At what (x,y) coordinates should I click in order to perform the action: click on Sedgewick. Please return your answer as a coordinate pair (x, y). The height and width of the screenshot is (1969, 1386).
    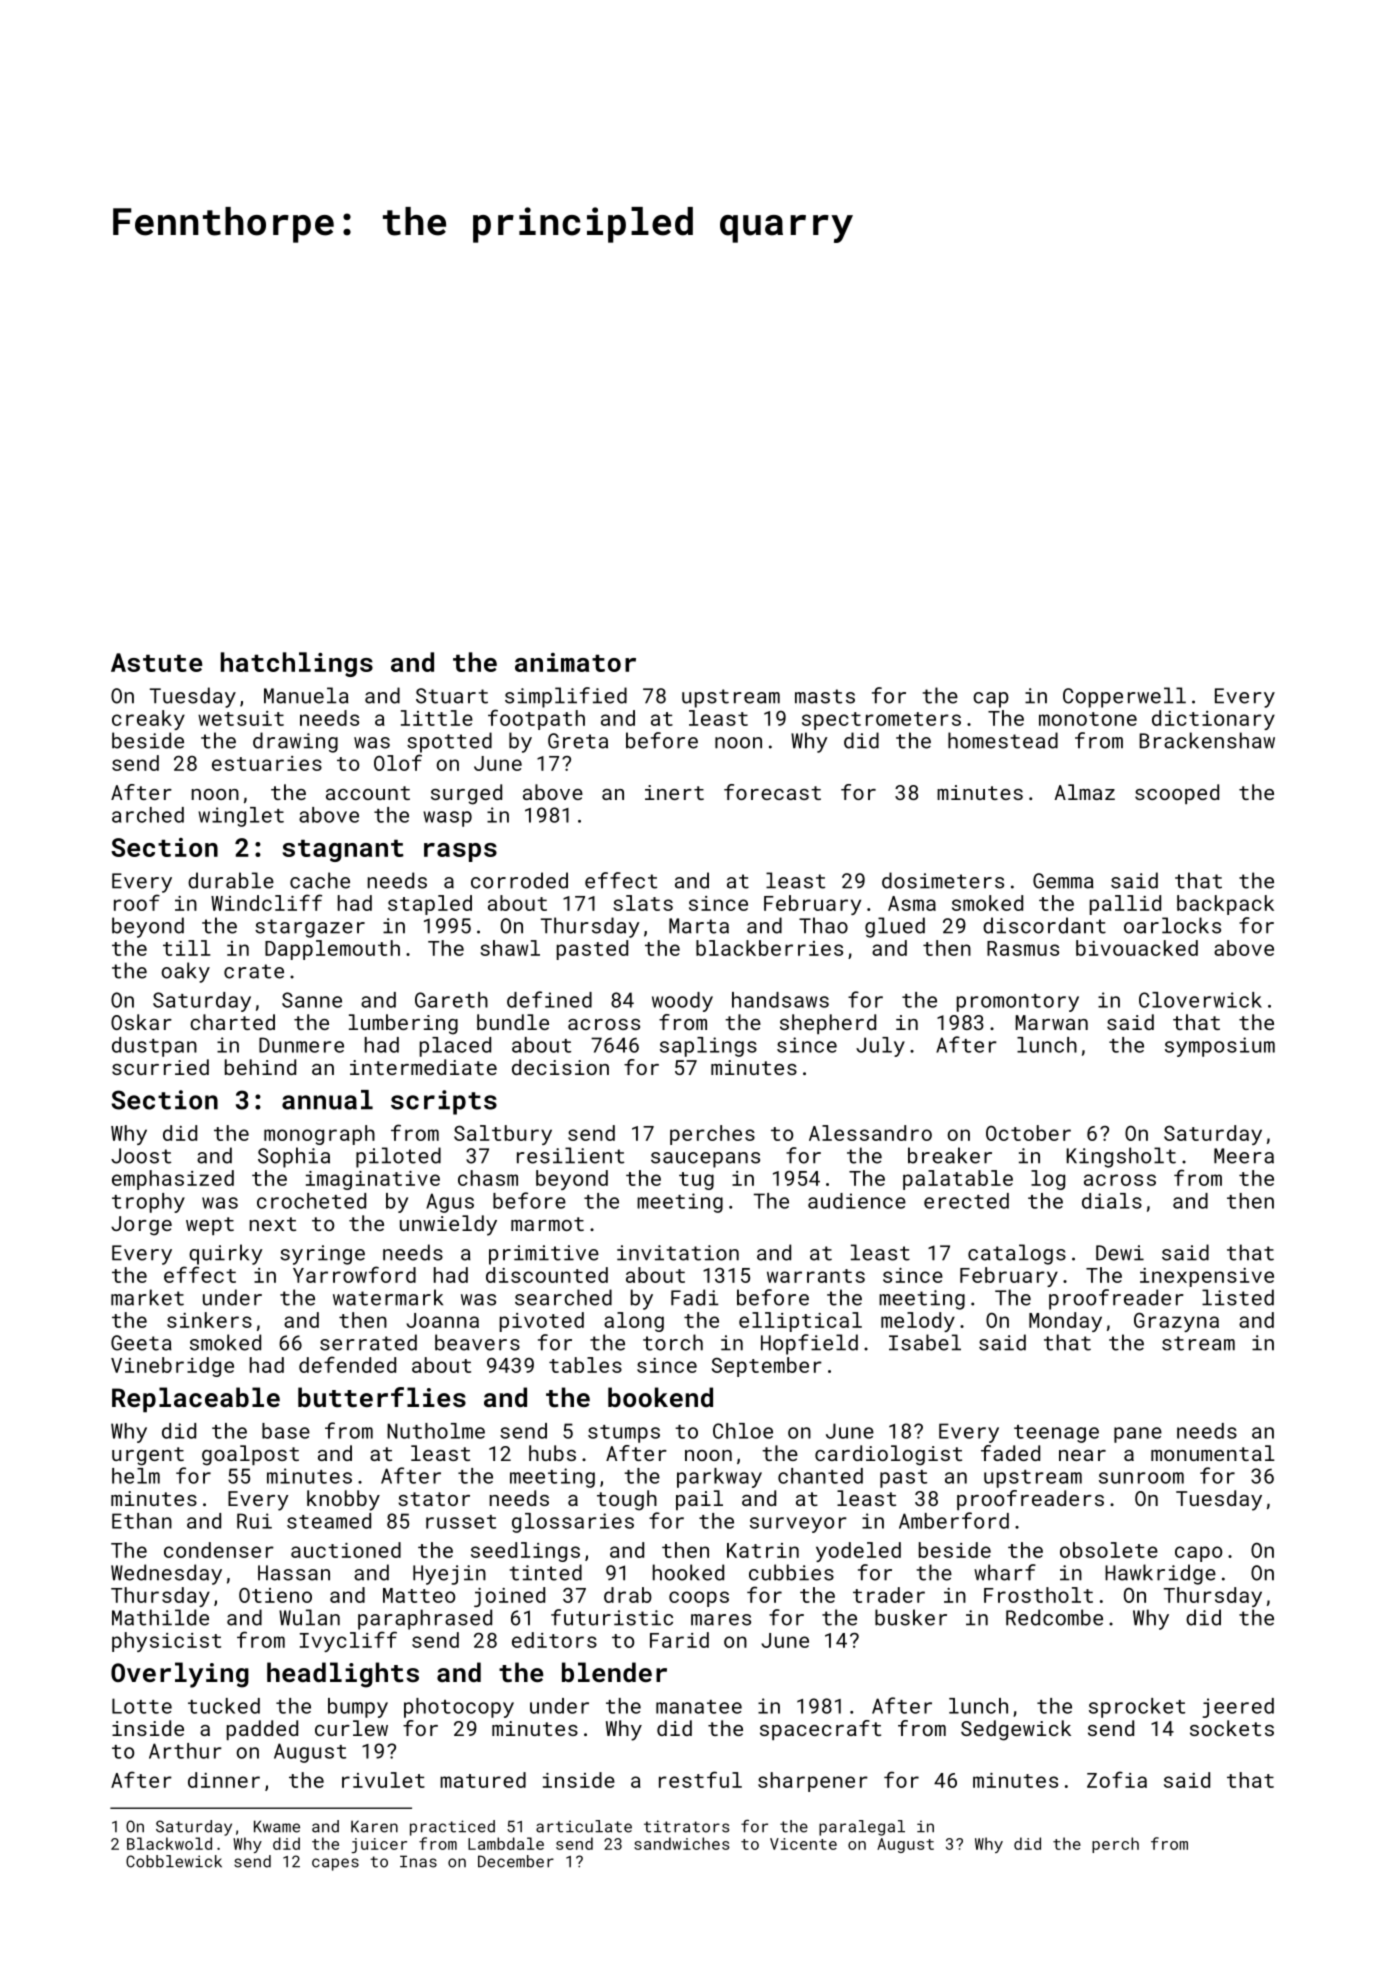
    Looking at the image, I should click on (1016, 1730).
